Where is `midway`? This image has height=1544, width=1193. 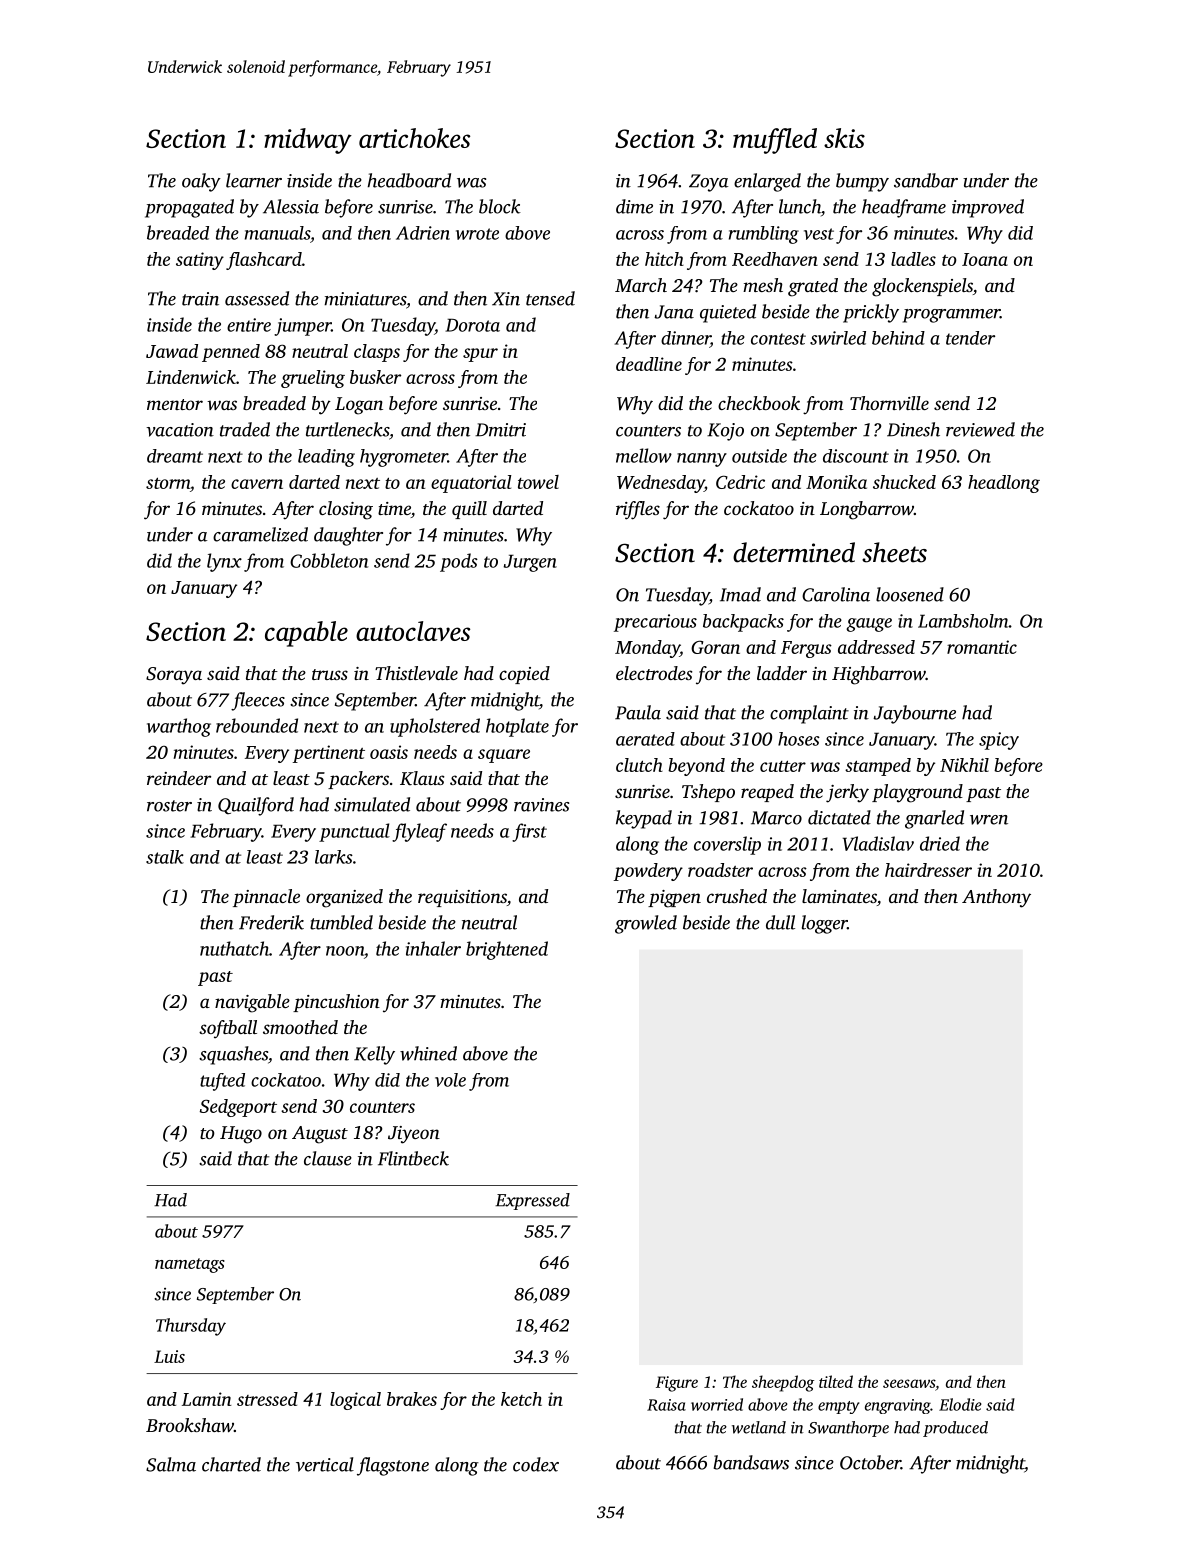
midway is located at coordinates (308, 141).
